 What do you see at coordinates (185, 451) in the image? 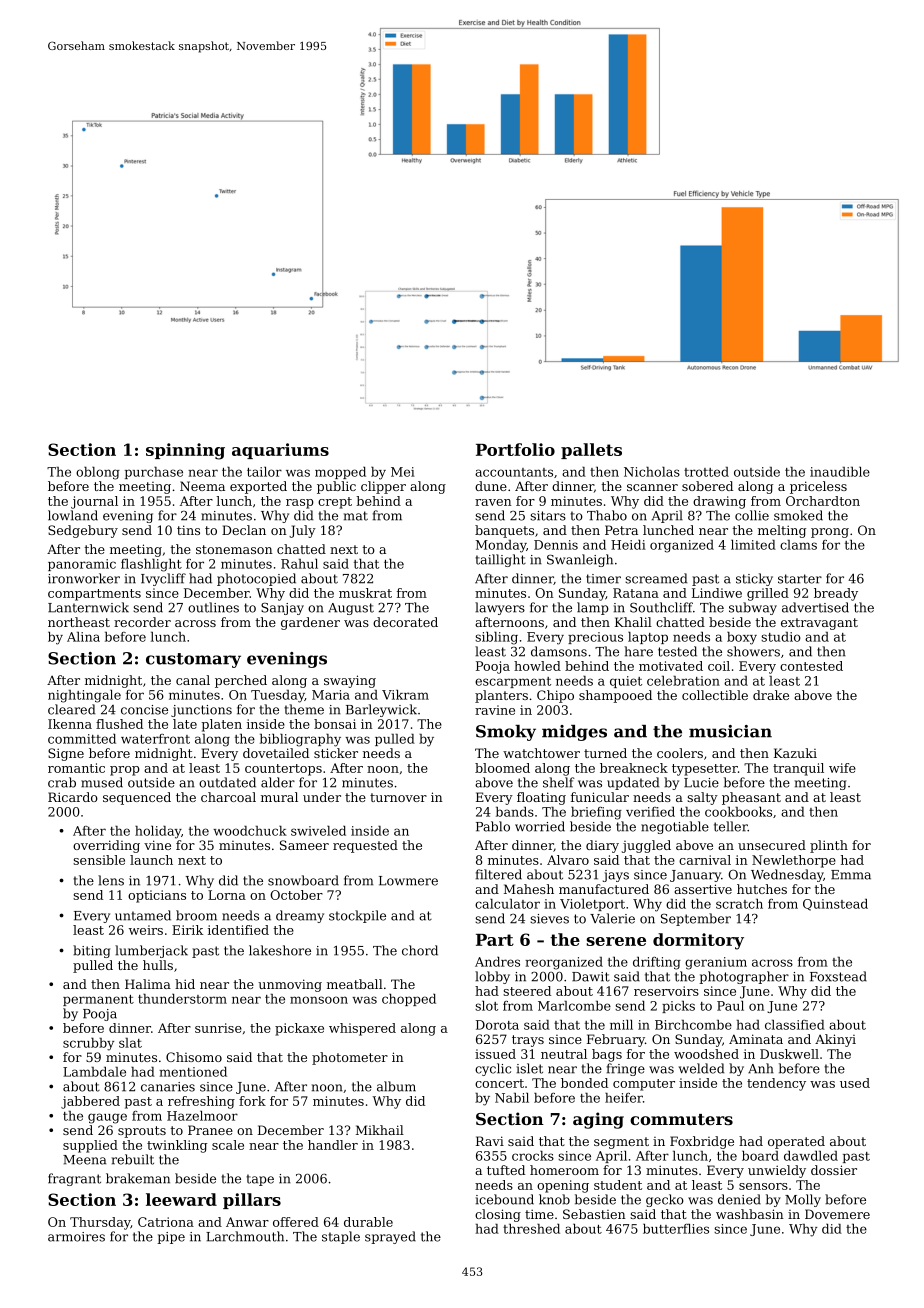
I see `spinning` at bounding box center [185, 451].
